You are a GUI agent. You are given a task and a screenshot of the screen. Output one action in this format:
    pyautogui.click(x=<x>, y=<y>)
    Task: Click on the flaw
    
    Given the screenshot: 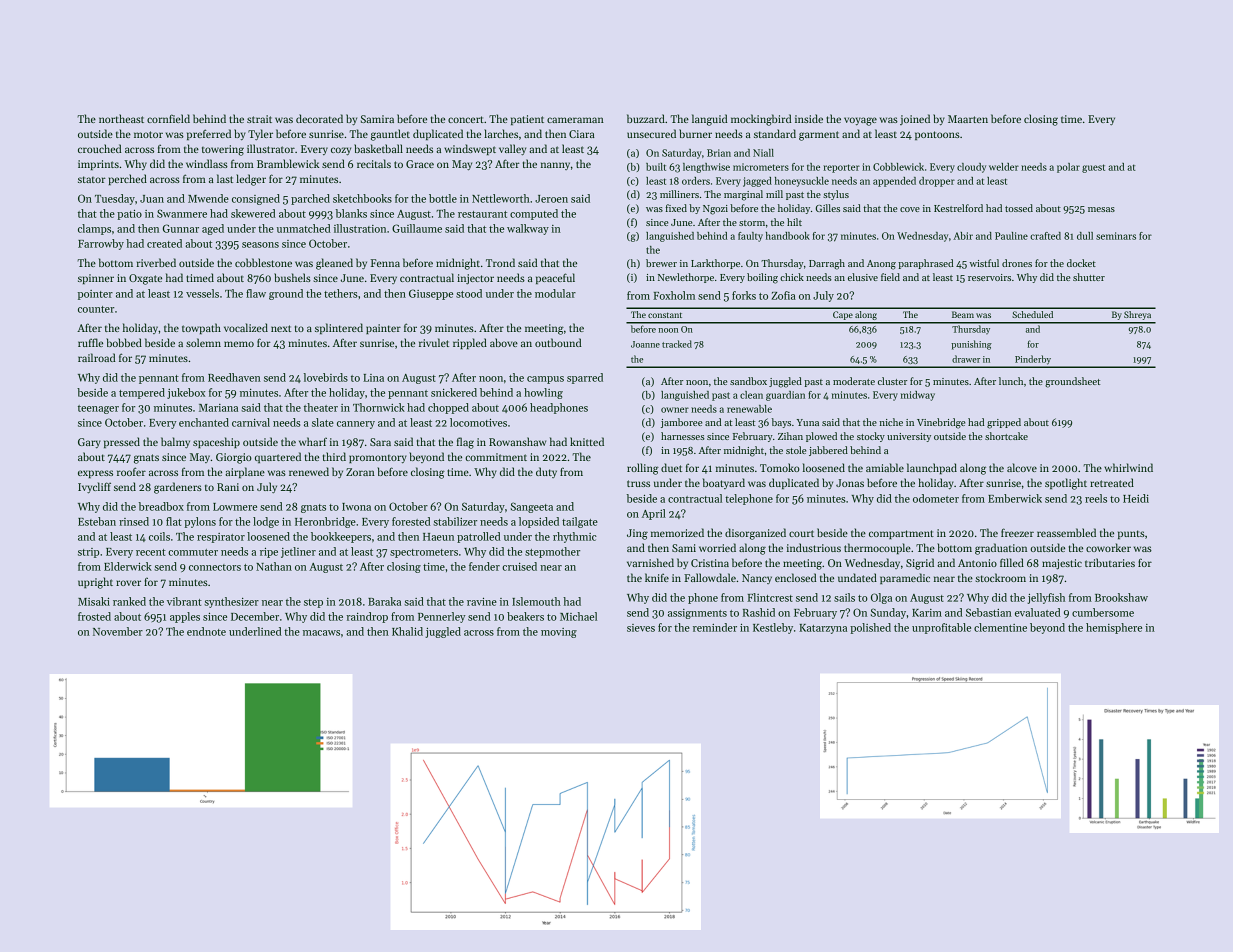 What is the action you would take?
    pyautogui.click(x=256, y=293)
